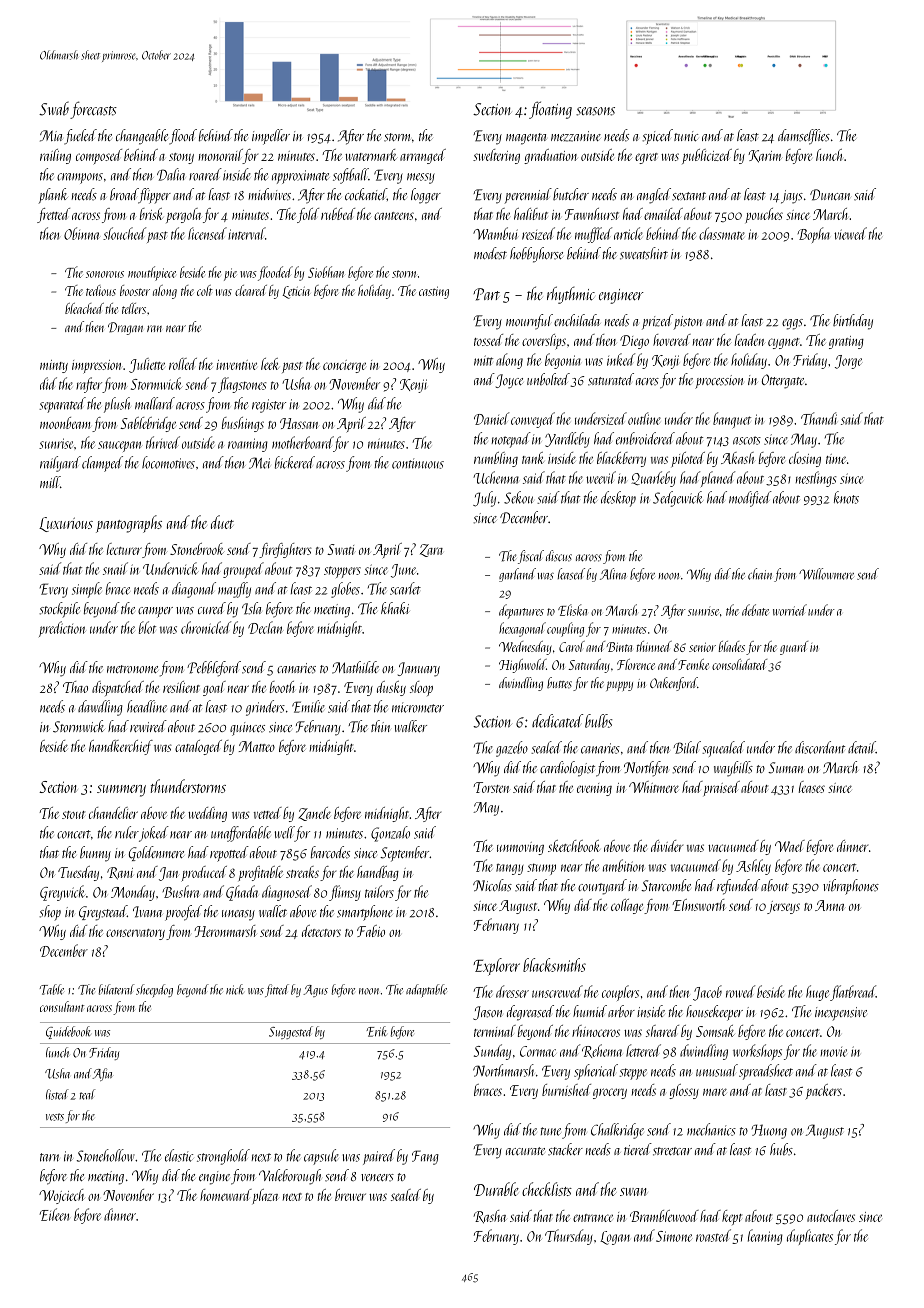  Describe the element at coordinates (848, 362) in the screenshot. I see `Jorge` at that location.
